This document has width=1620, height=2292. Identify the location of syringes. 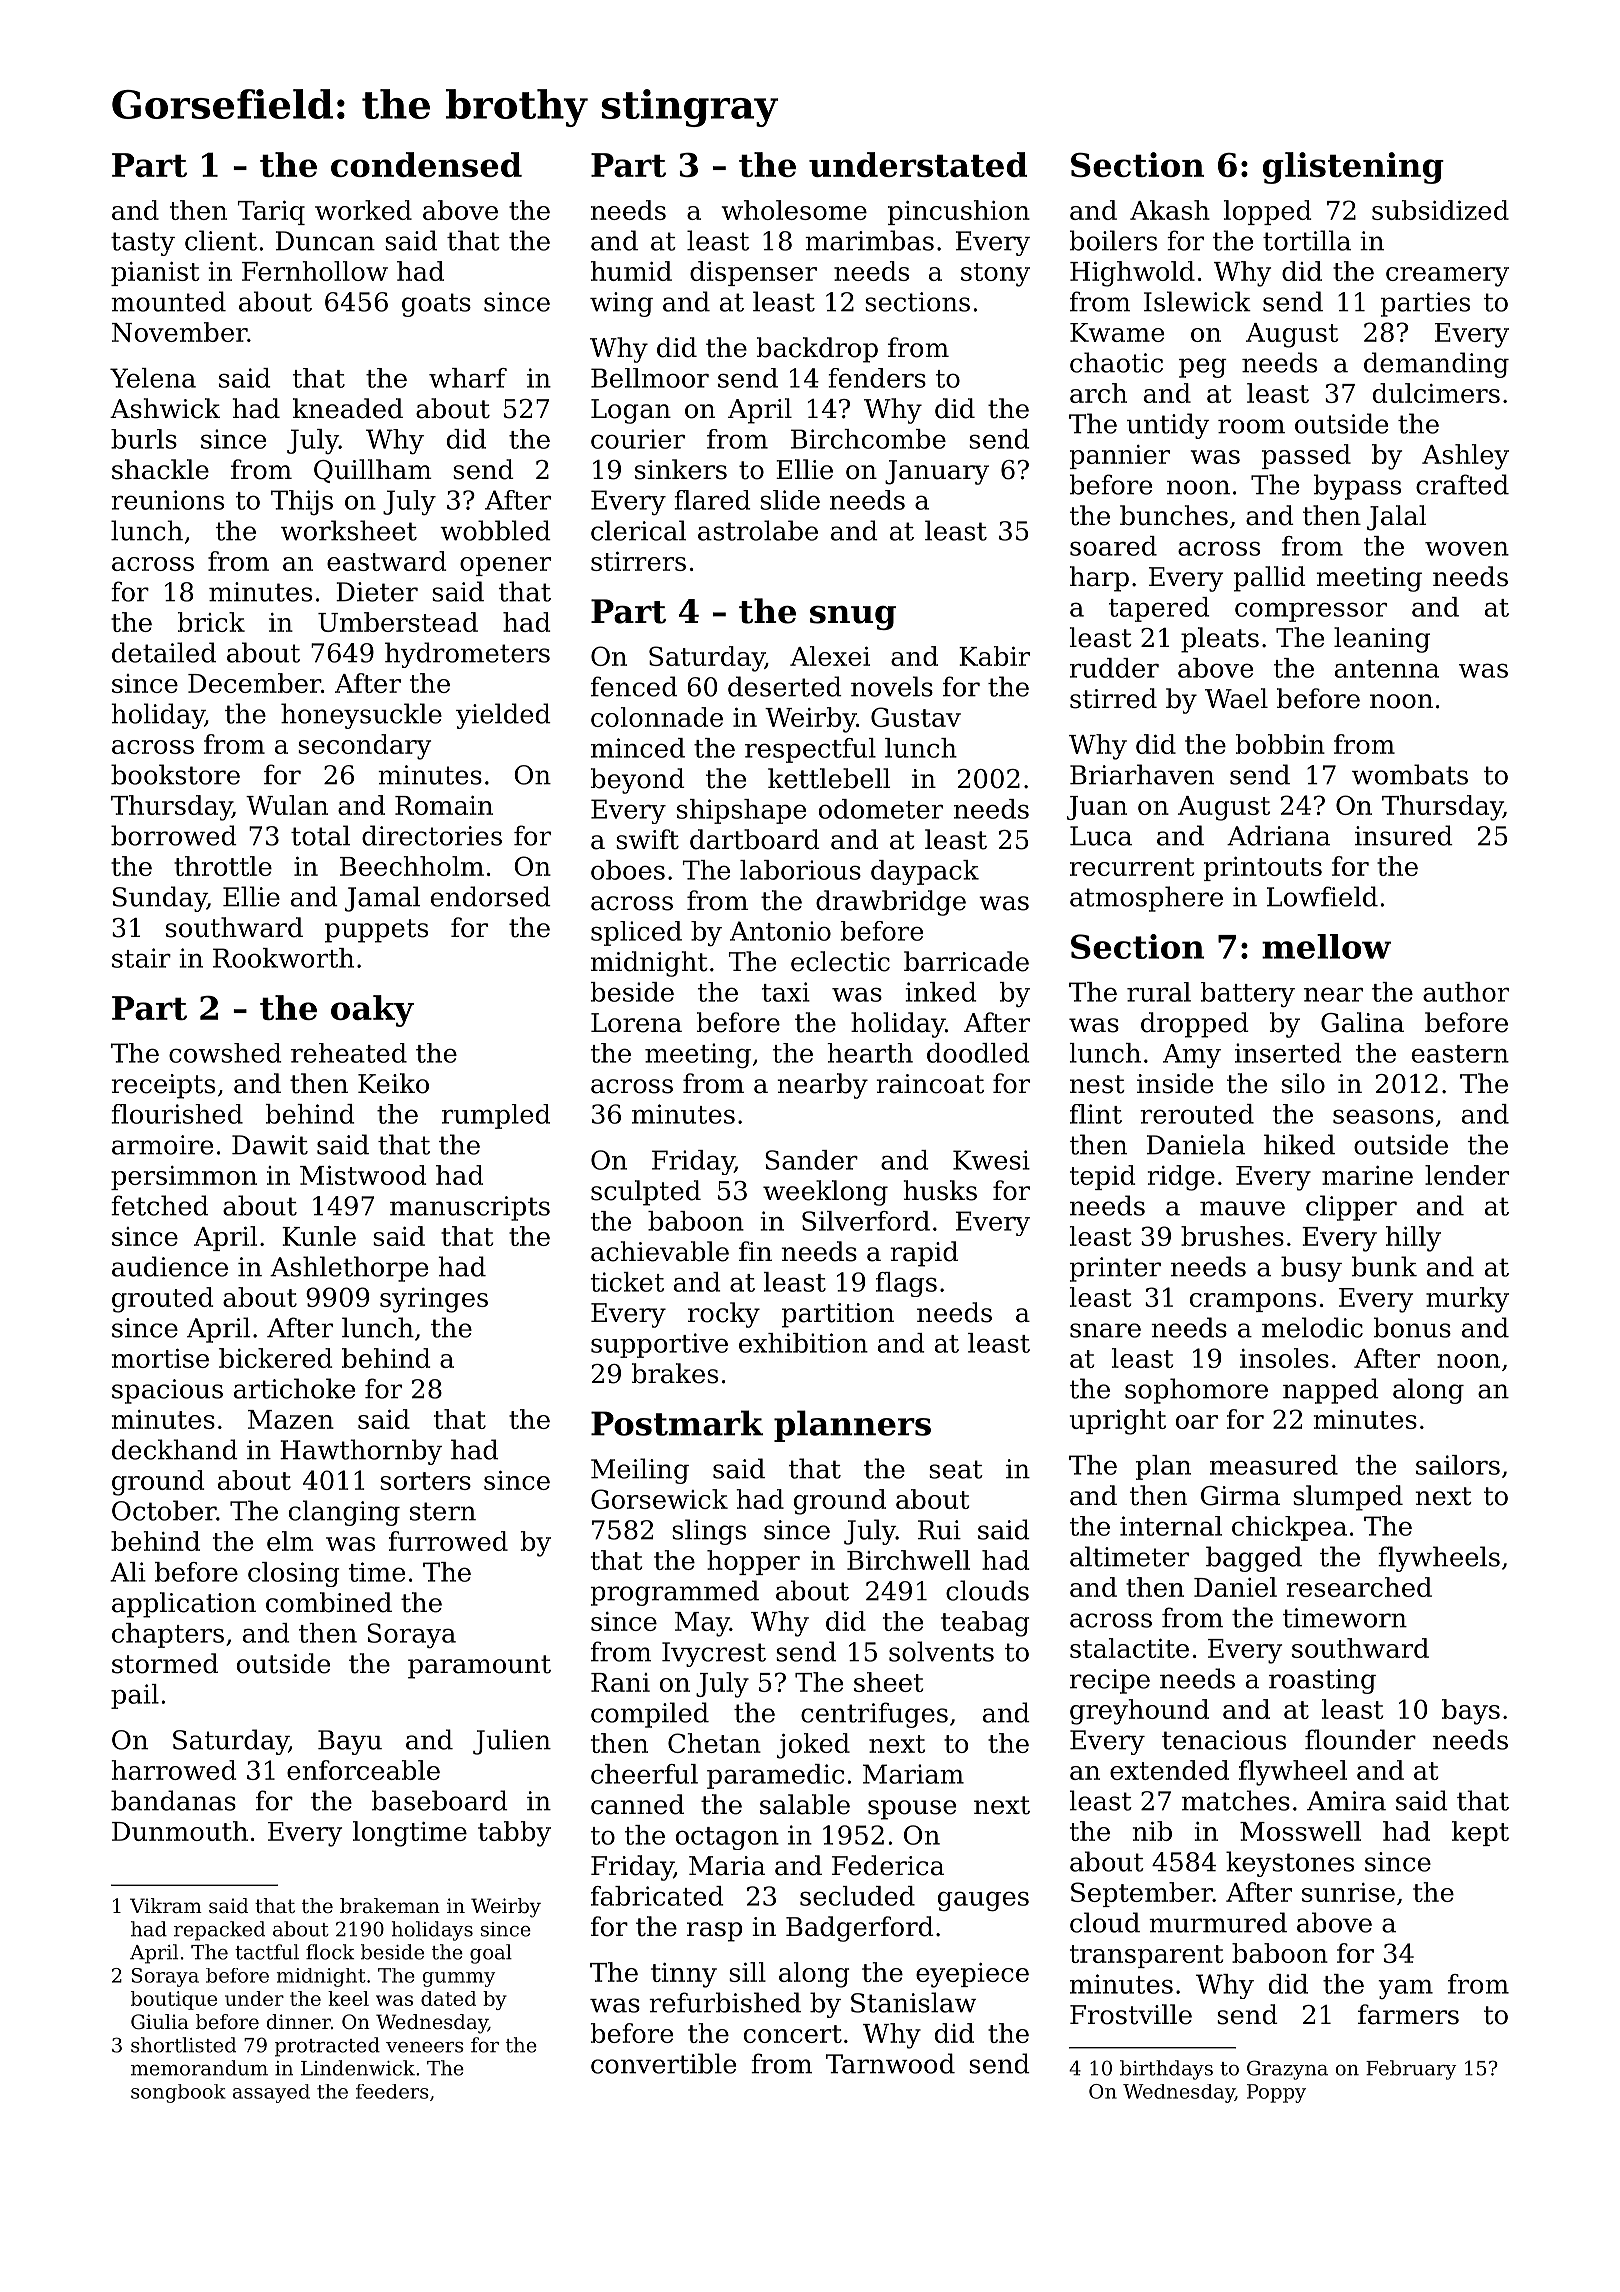
(434, 1300).
